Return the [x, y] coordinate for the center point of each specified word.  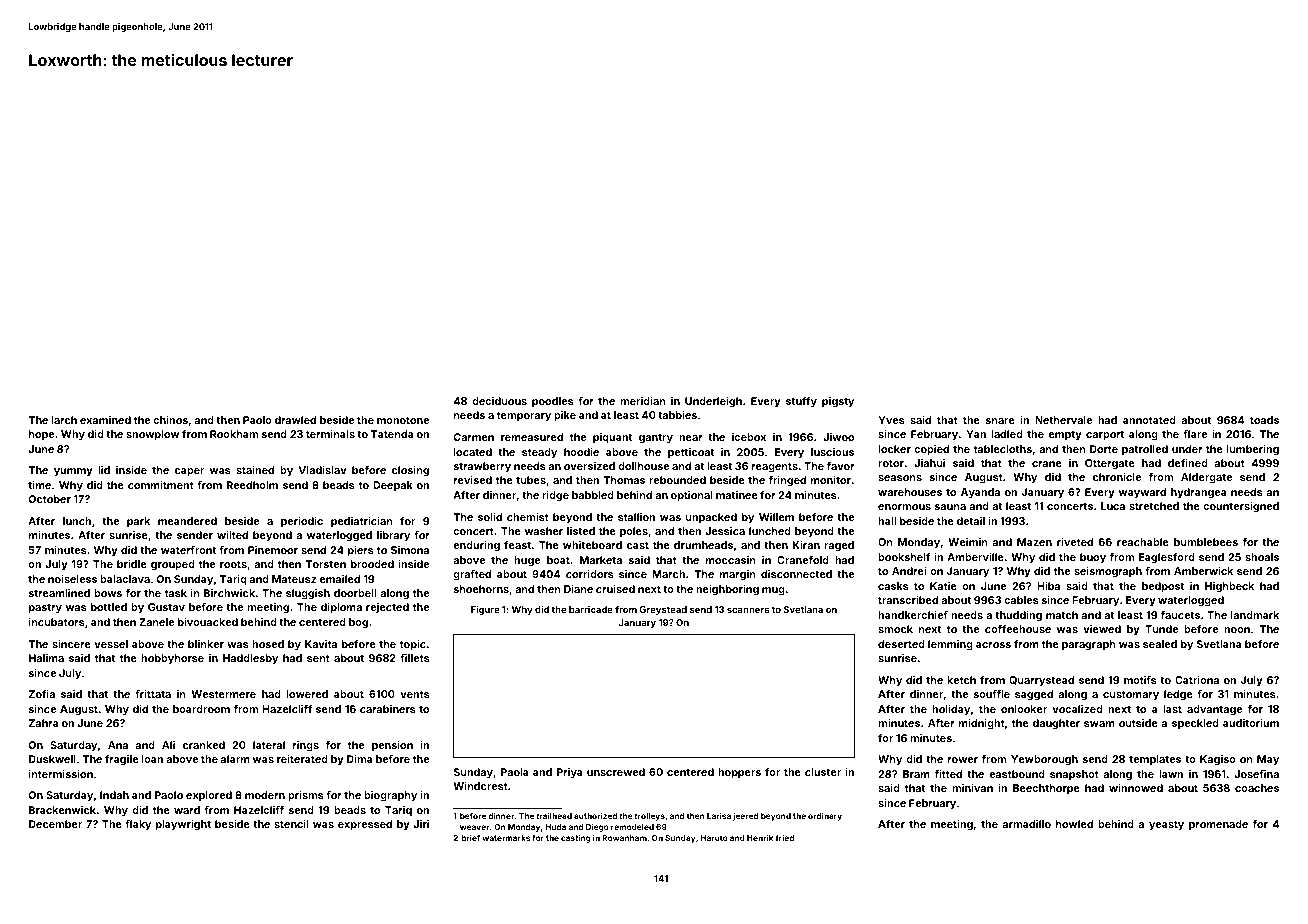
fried [785, 838]
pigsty [838, 402]
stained [255, 470]
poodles [553, 402]
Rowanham [624, 838]
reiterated [302, 759]
